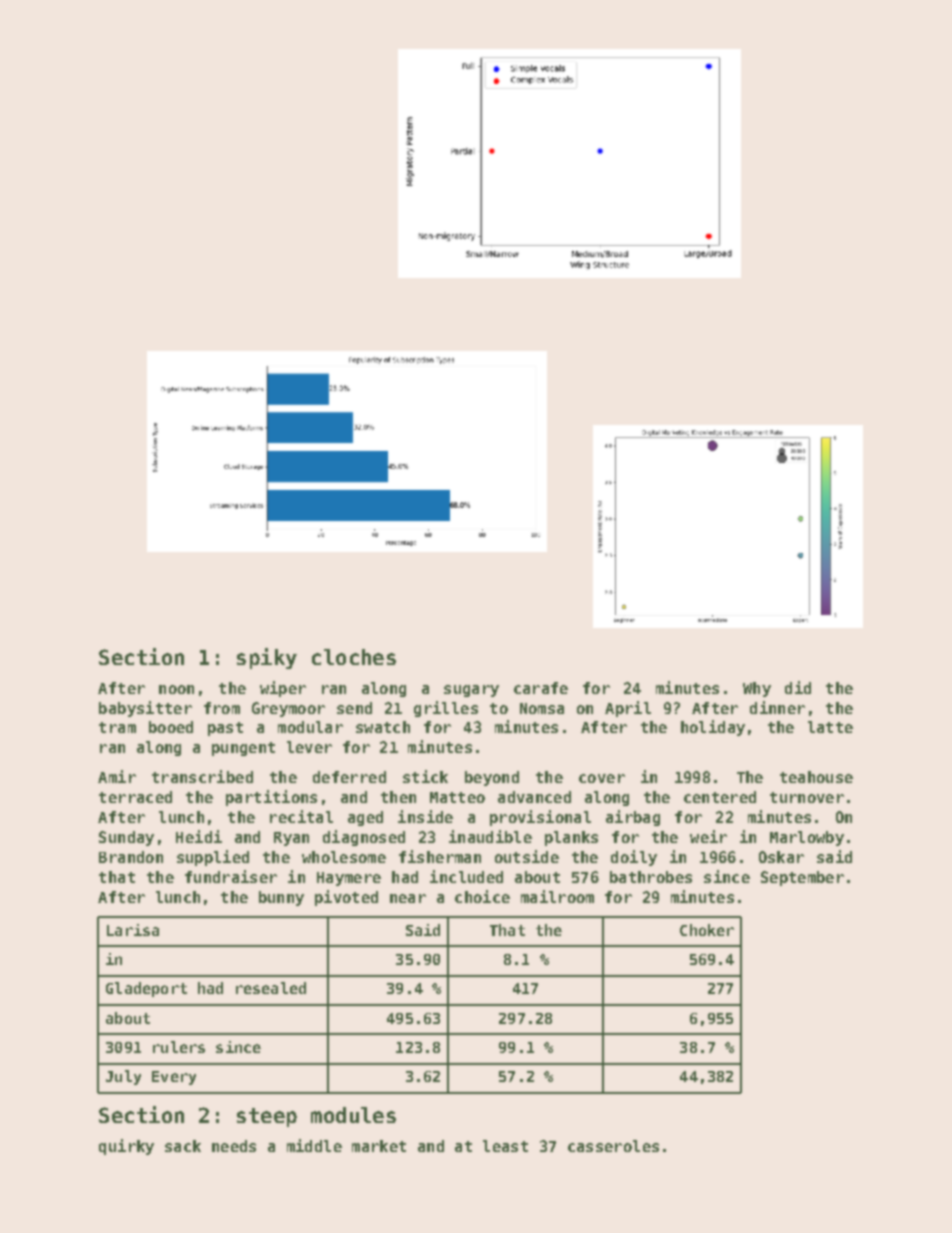 Image resolution: width=952 pixels, height=1233 pixels. I want to click on needs, so click(234, 1146).
